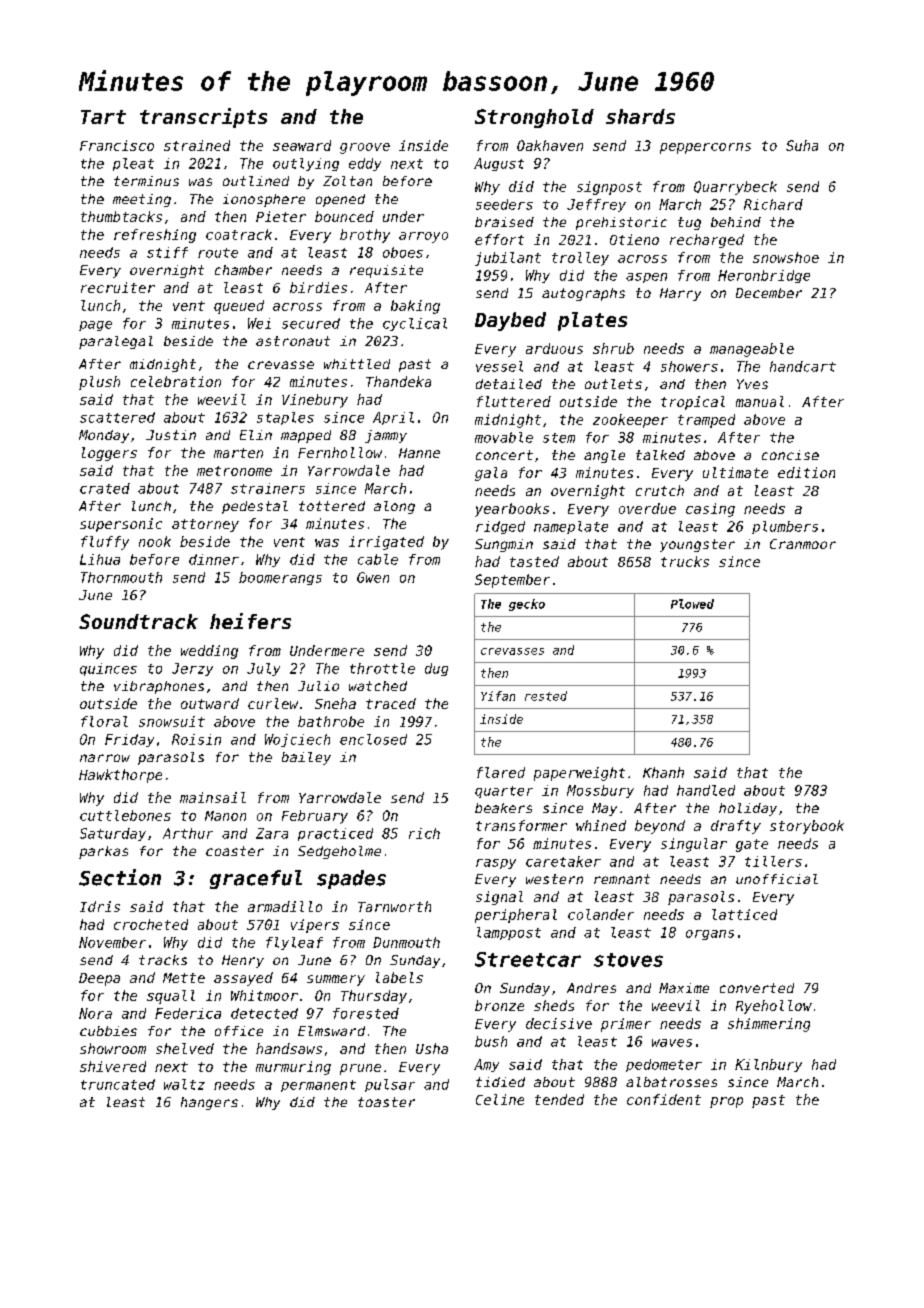 The image size is (924, 1308). What do you see at coordinates (534, 118) in the page?
I see `Stronghold` at bounding box center [534, 118].
